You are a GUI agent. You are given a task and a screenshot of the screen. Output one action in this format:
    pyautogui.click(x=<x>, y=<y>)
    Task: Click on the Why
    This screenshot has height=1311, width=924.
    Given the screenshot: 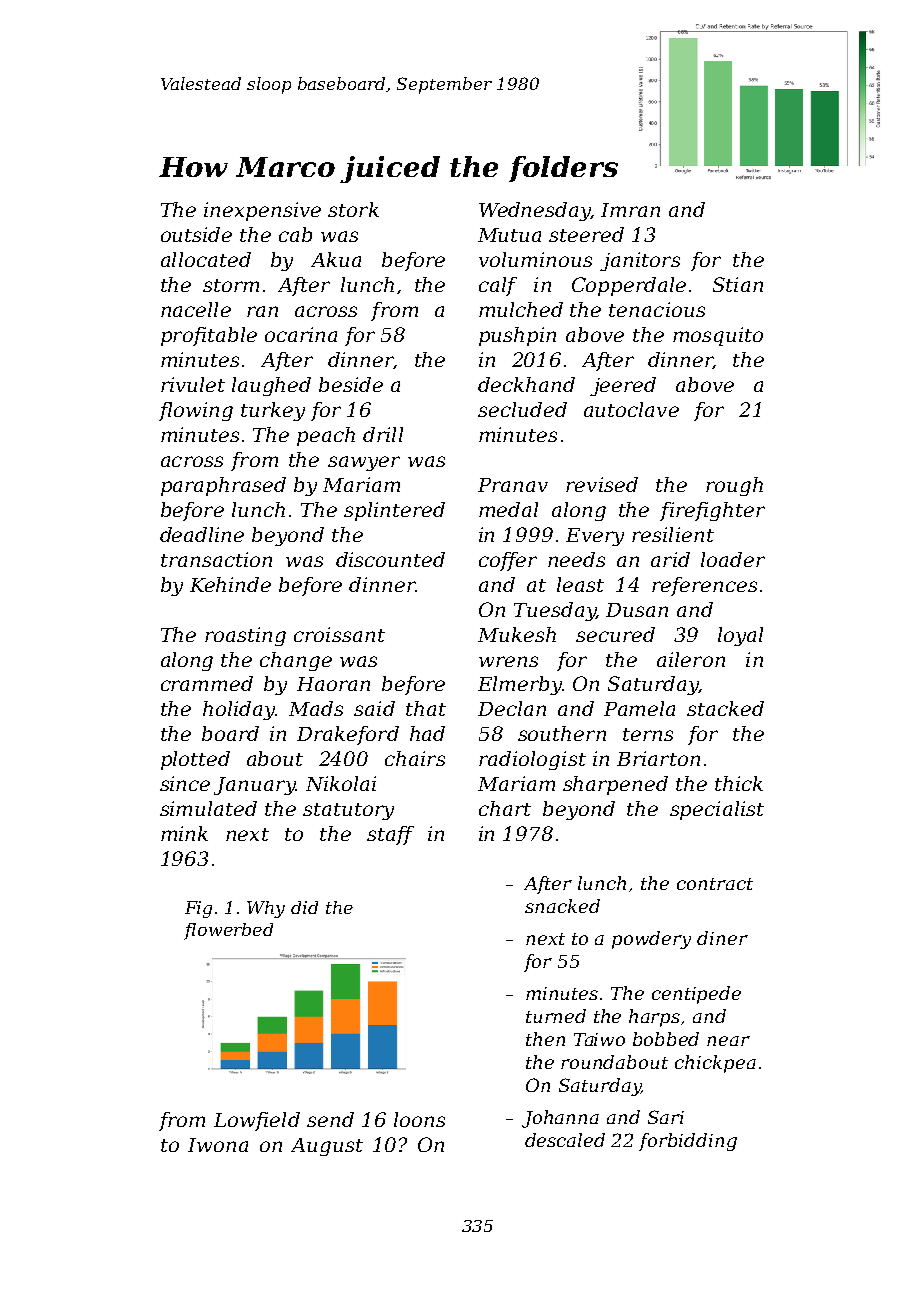 What is the action you would take?
    pyautogui.click(x=266, y=909)
